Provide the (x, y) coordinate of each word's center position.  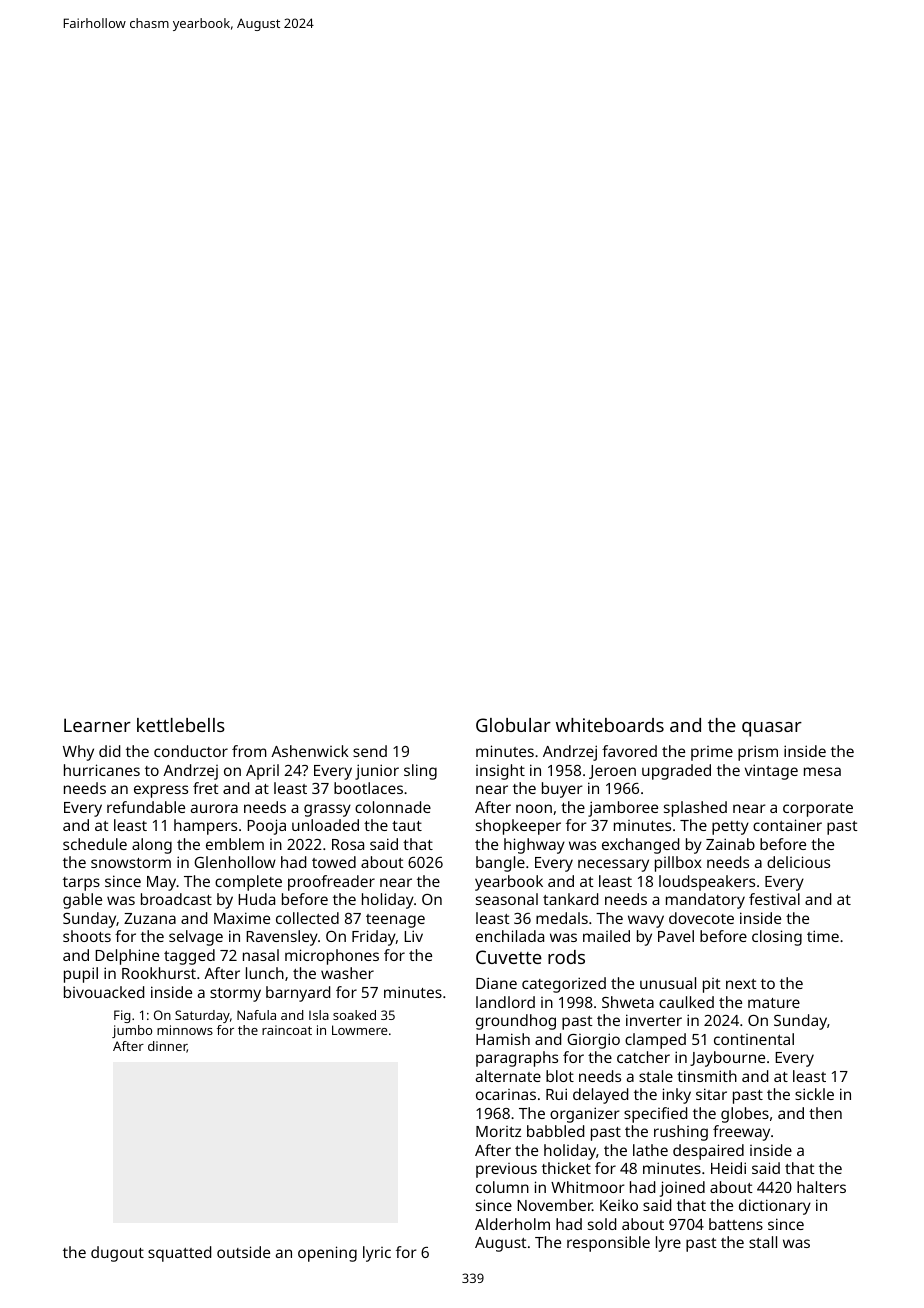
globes (745, 1115)
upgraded (676, 772)
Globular (513, 725)
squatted (179, 1254)
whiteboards (610, 725)
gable (82, 901)
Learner (97, 725)
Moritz (498, 1131)
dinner (167, 1047)
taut (407, 826)
